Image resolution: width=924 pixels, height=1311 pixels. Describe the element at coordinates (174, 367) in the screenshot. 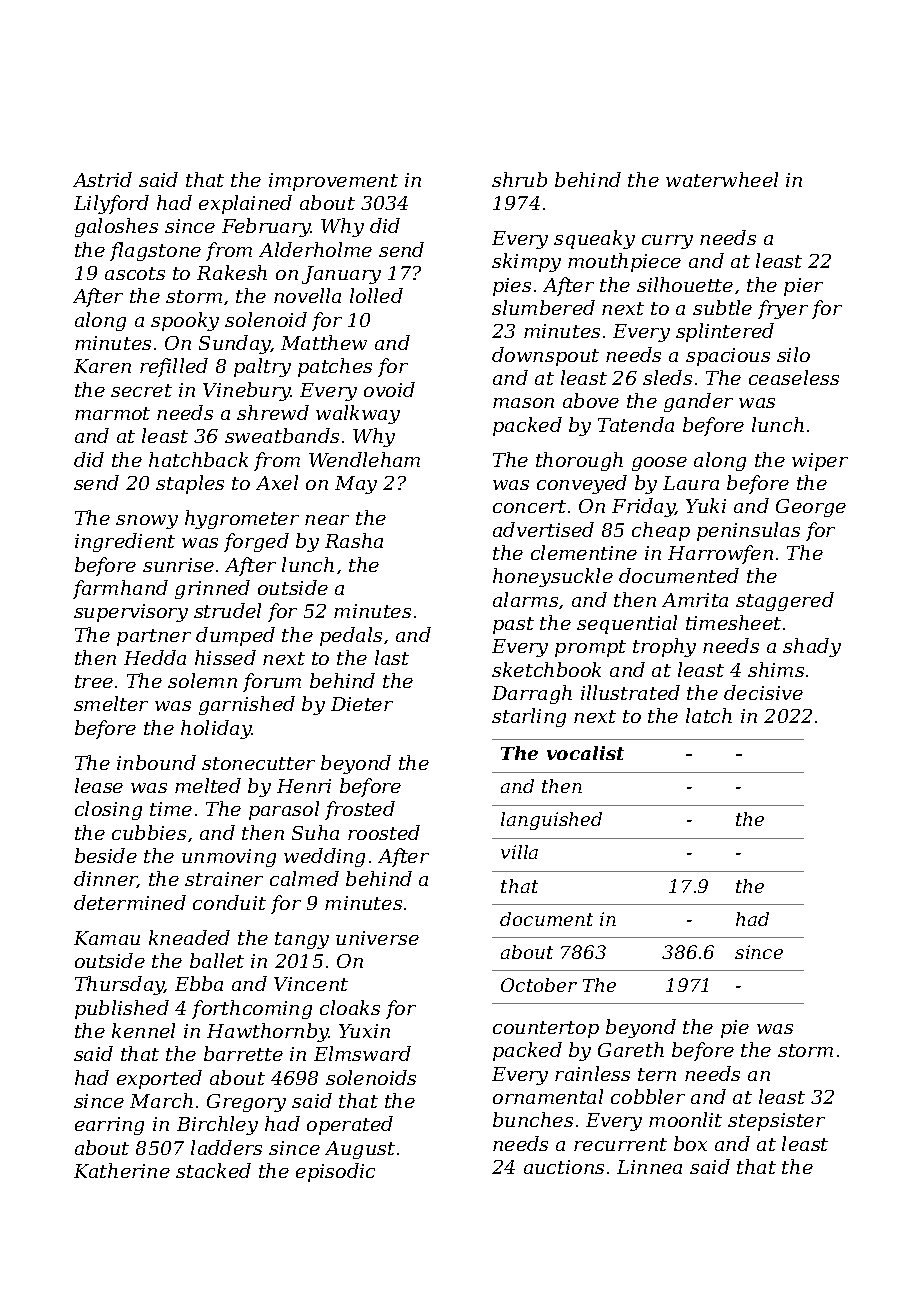

I see `refilled` at that location.
